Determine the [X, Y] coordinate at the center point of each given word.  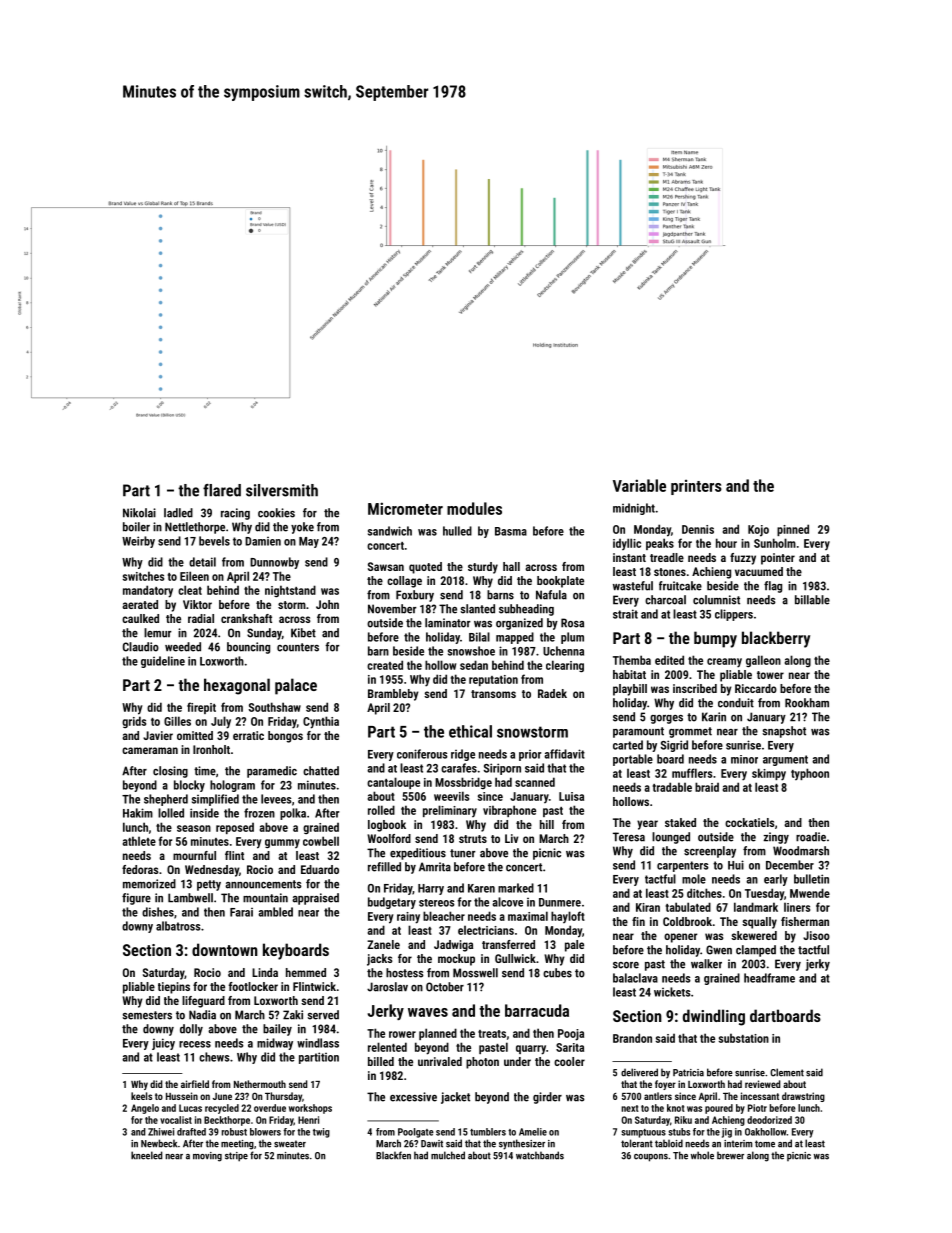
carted [628, 745]
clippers [734, 615]
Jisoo [816, 935]
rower [402, 1034]
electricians [486, 930]
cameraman [150, 750]
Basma [511, 531]
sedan [474, 665]
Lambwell [190, 898]
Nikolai [139, 513]
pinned [793, 530]
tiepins [174, 988]
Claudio [141, 647]
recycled [222, 1109]
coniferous [422, 754]
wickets [672, 992]
